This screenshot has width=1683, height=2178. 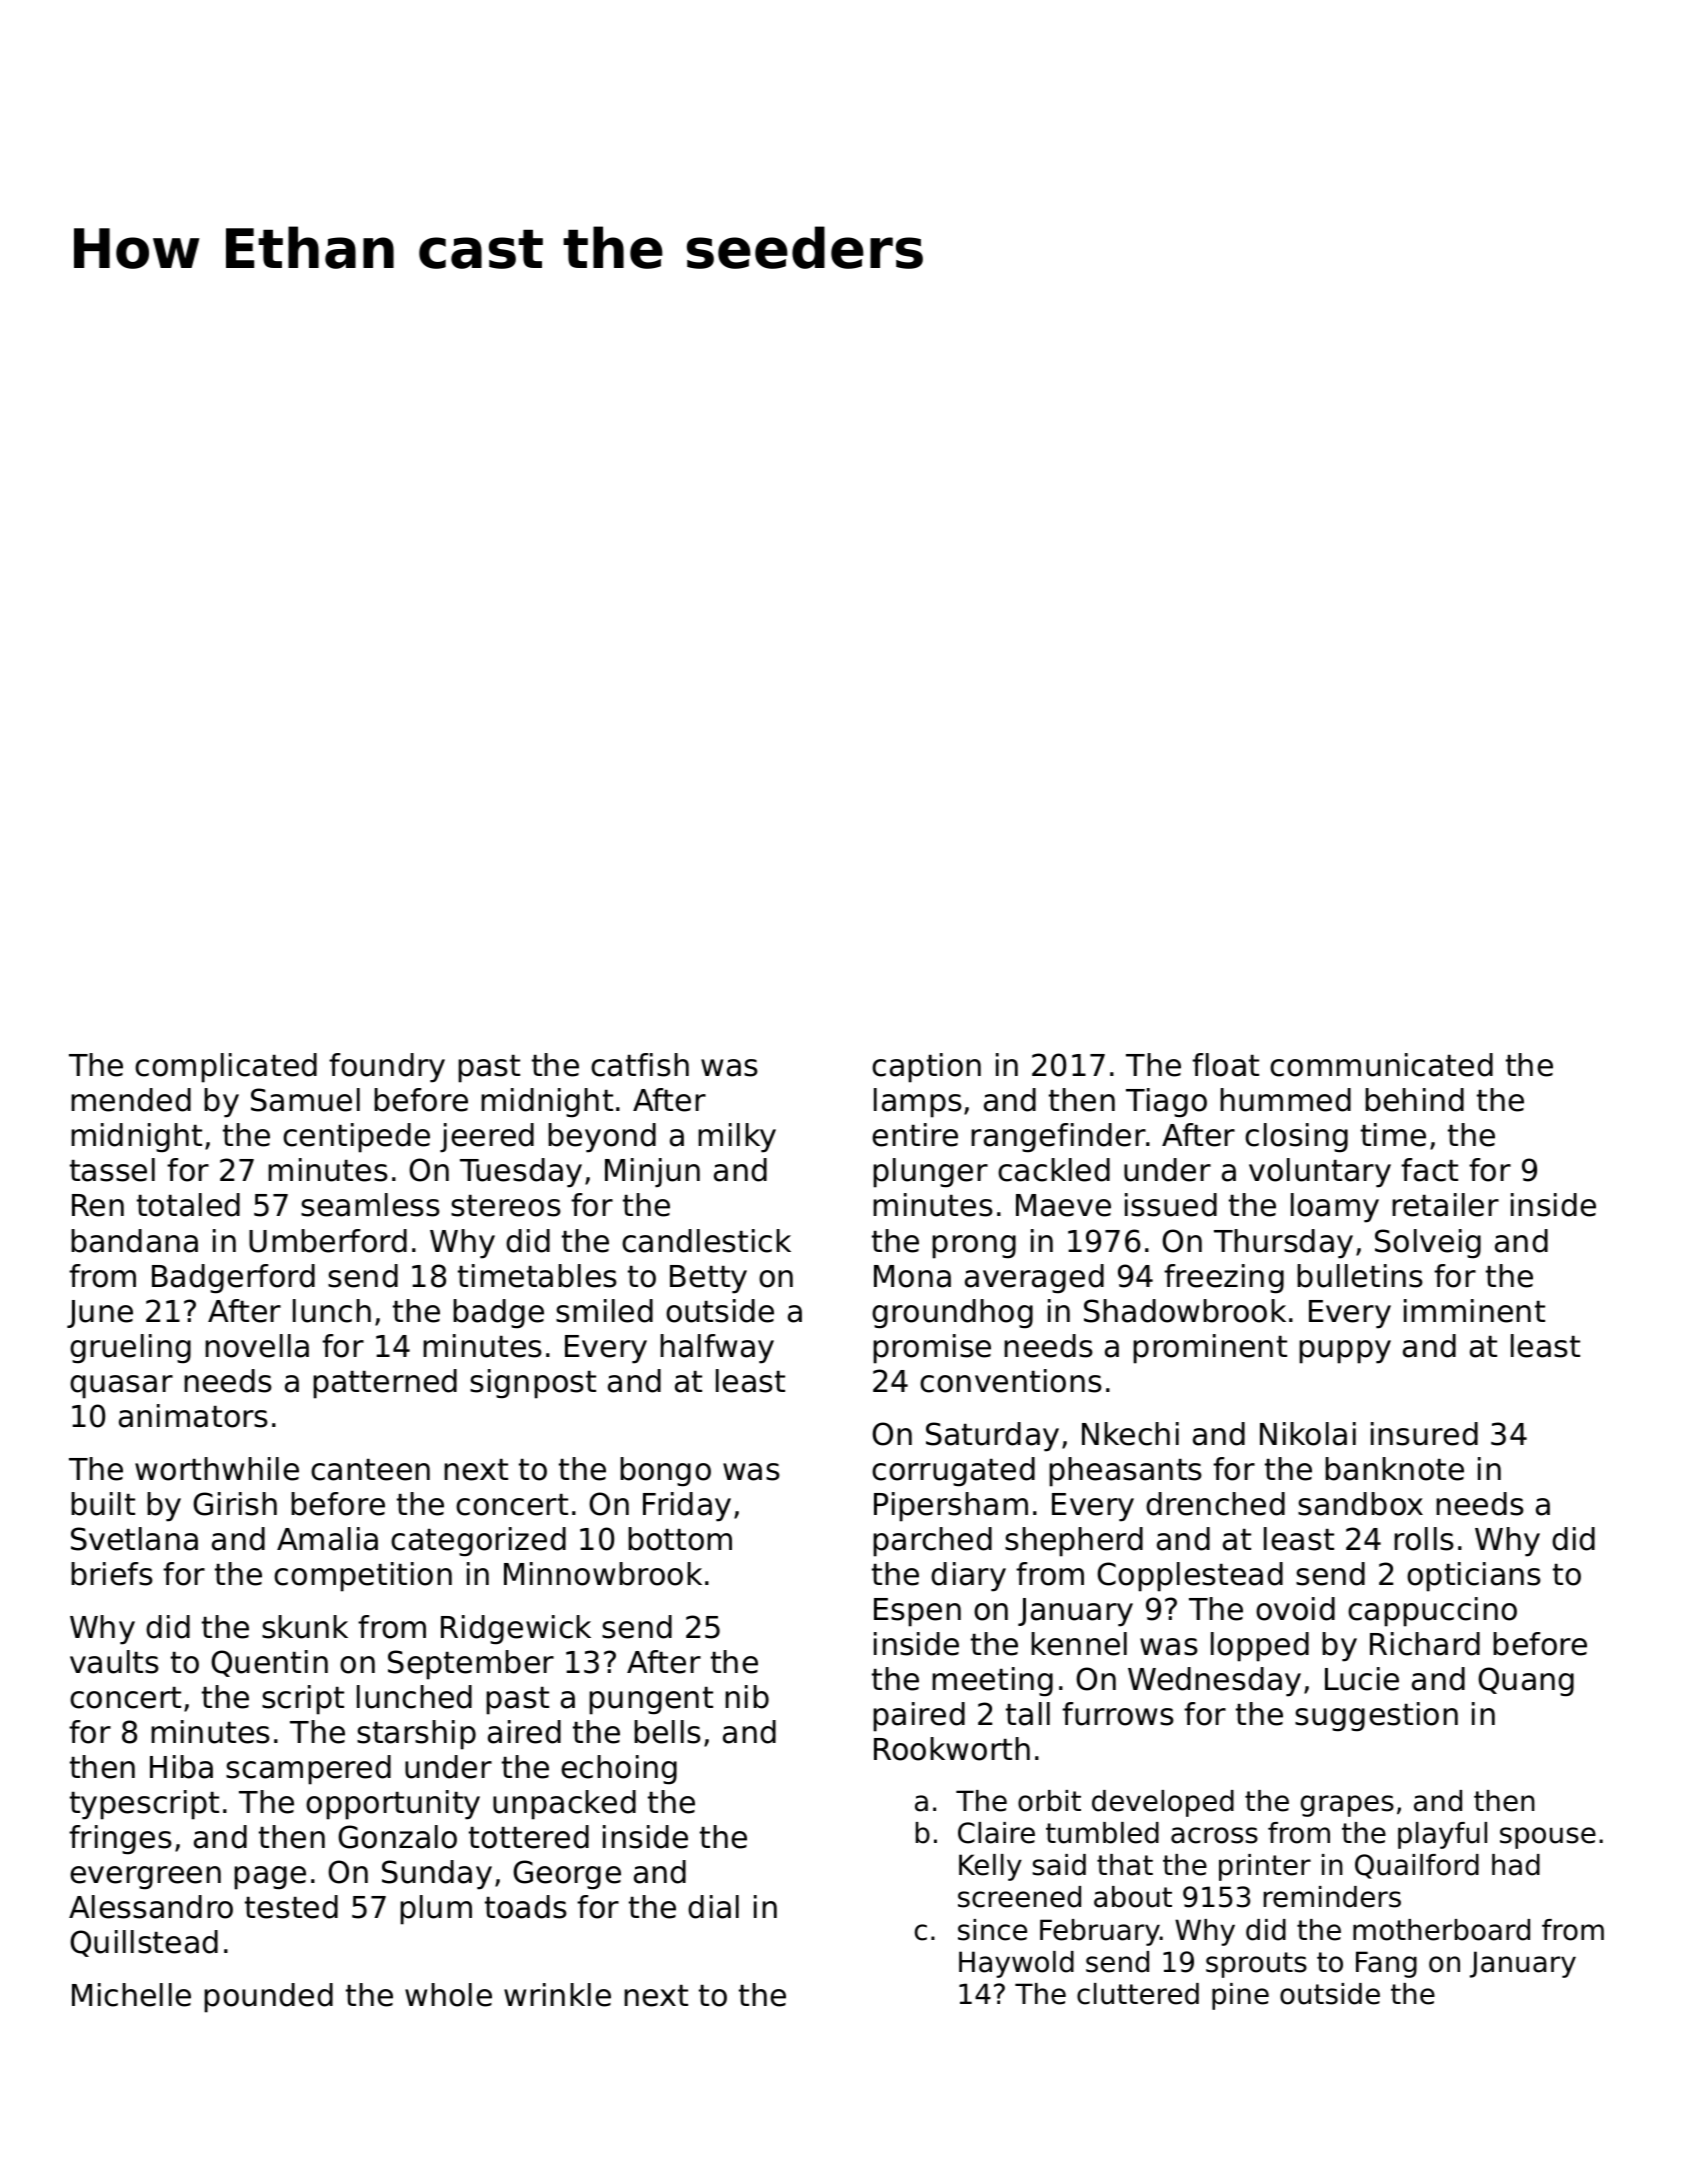 I want to click on echoing, so click(x=619, y=1770).
